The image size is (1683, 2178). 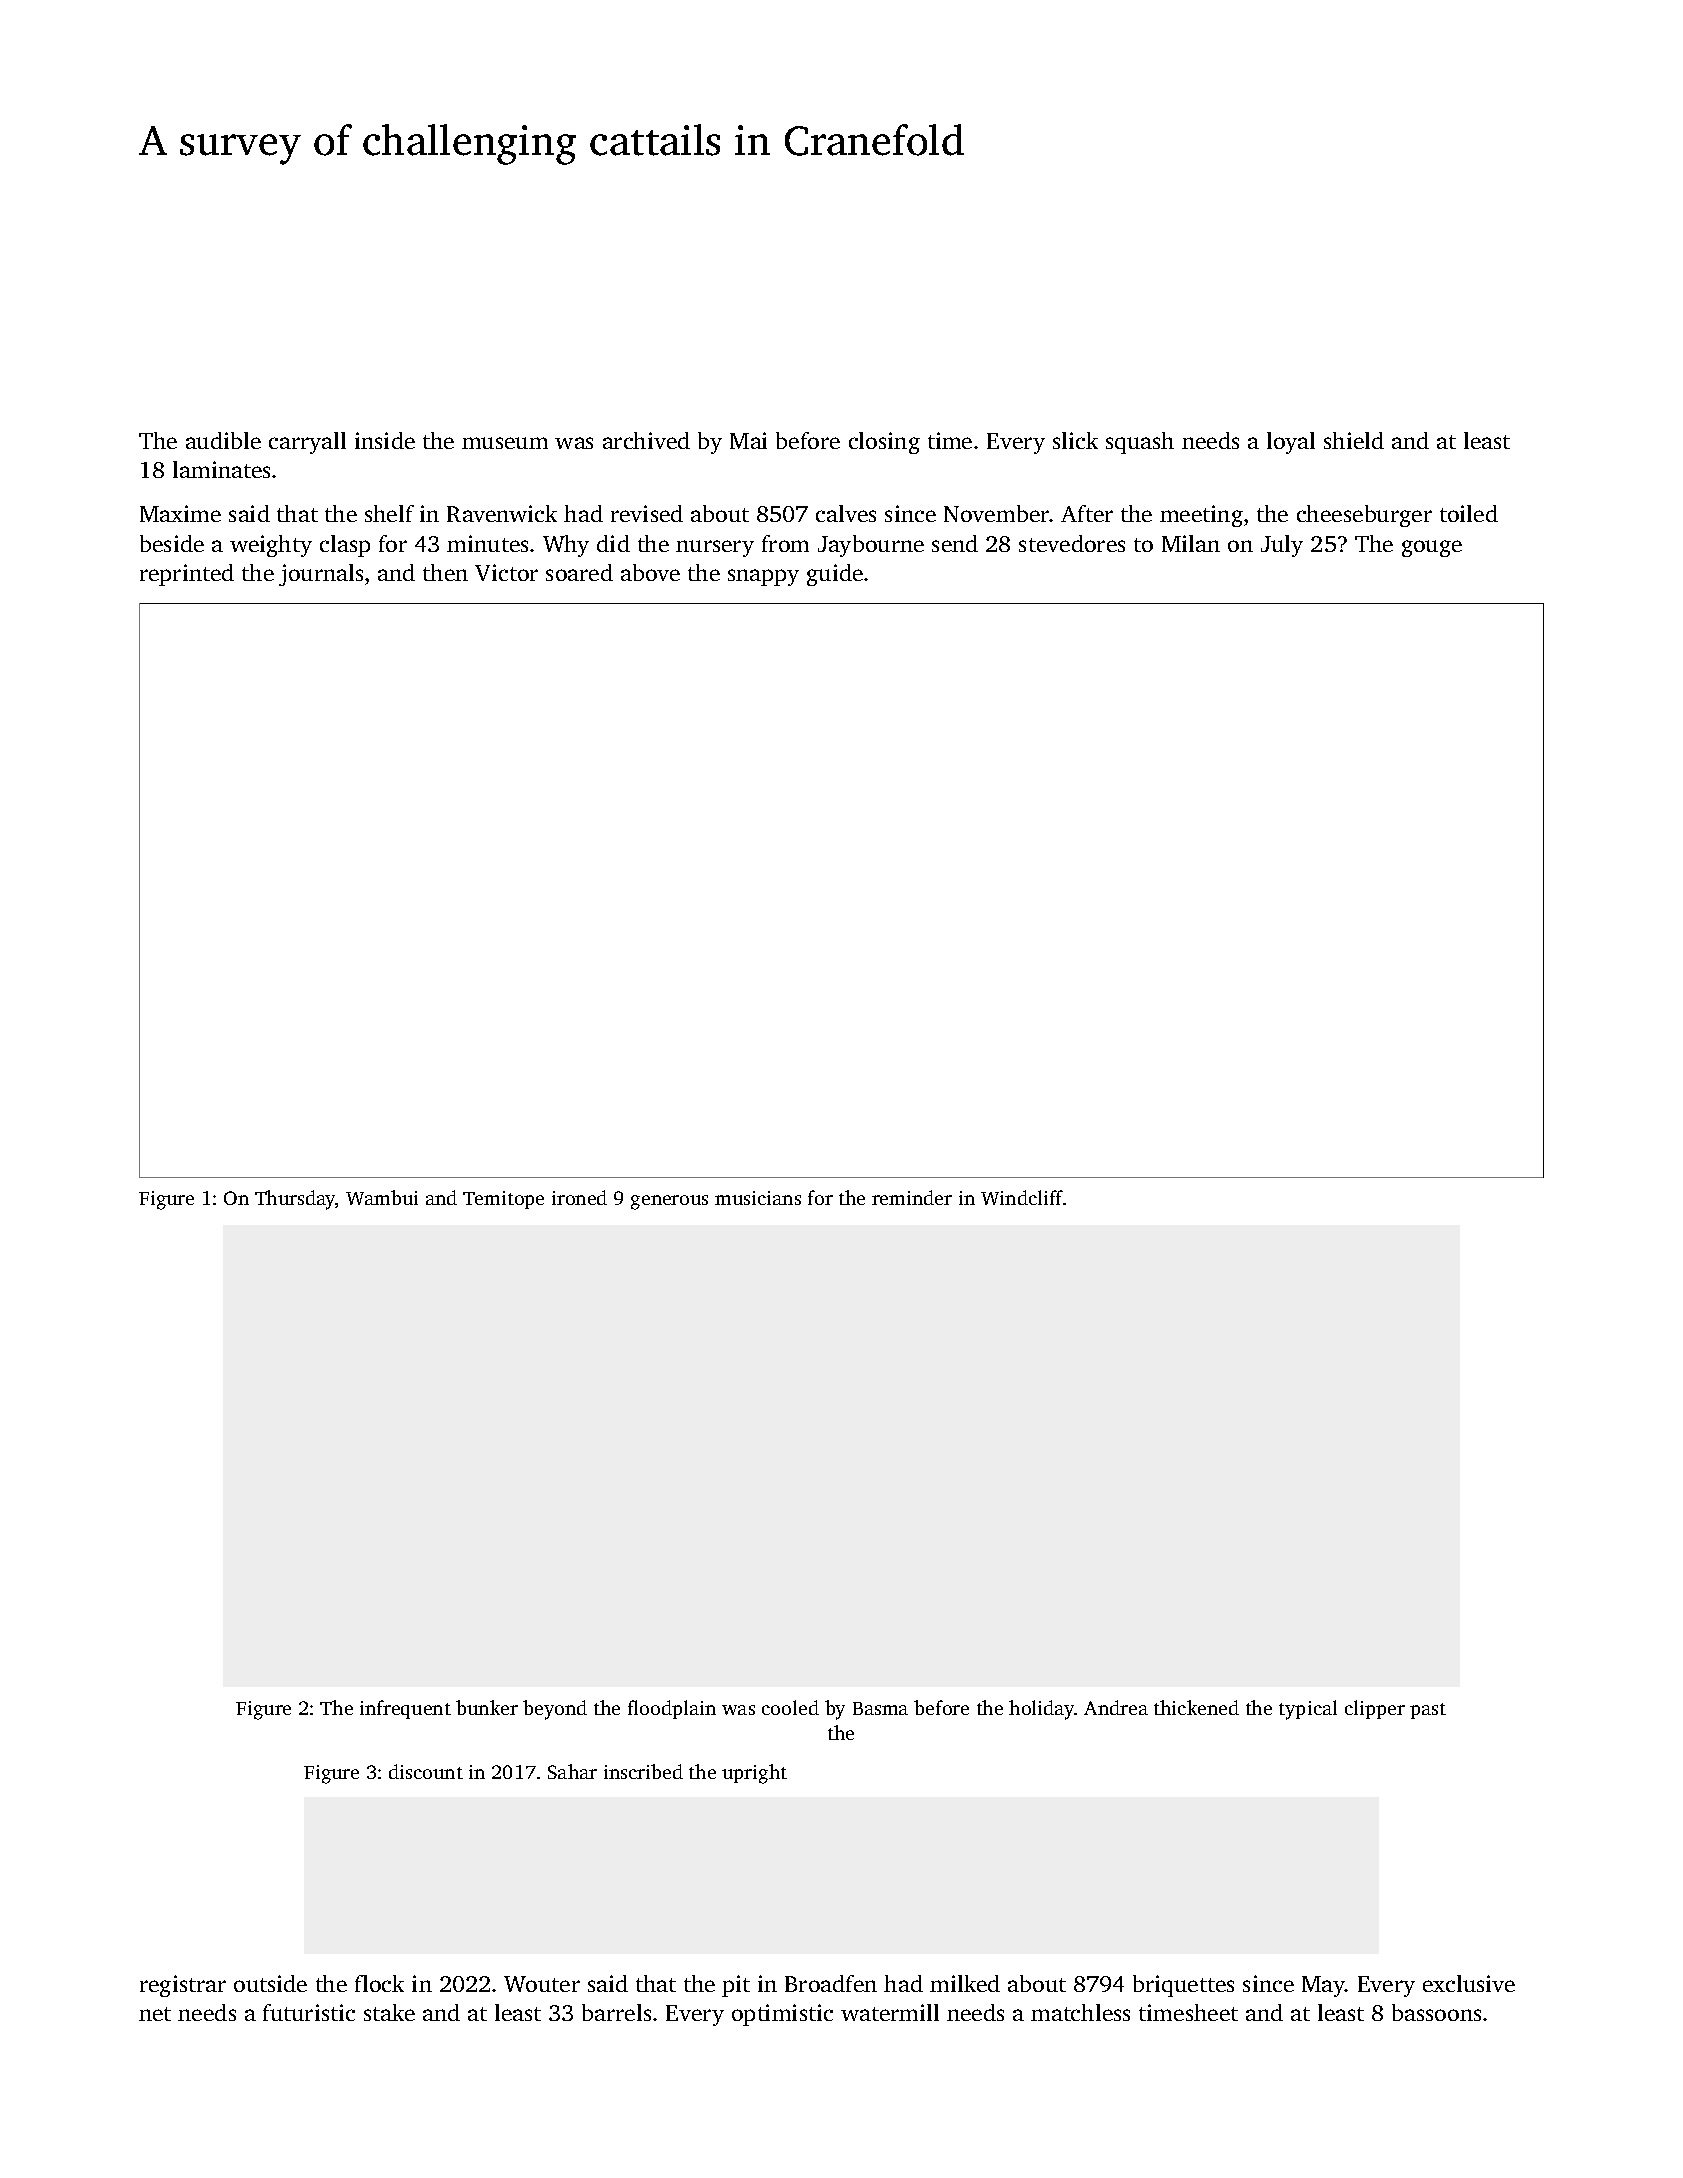 I want to click on Mai, so click(x=748, y=440).
